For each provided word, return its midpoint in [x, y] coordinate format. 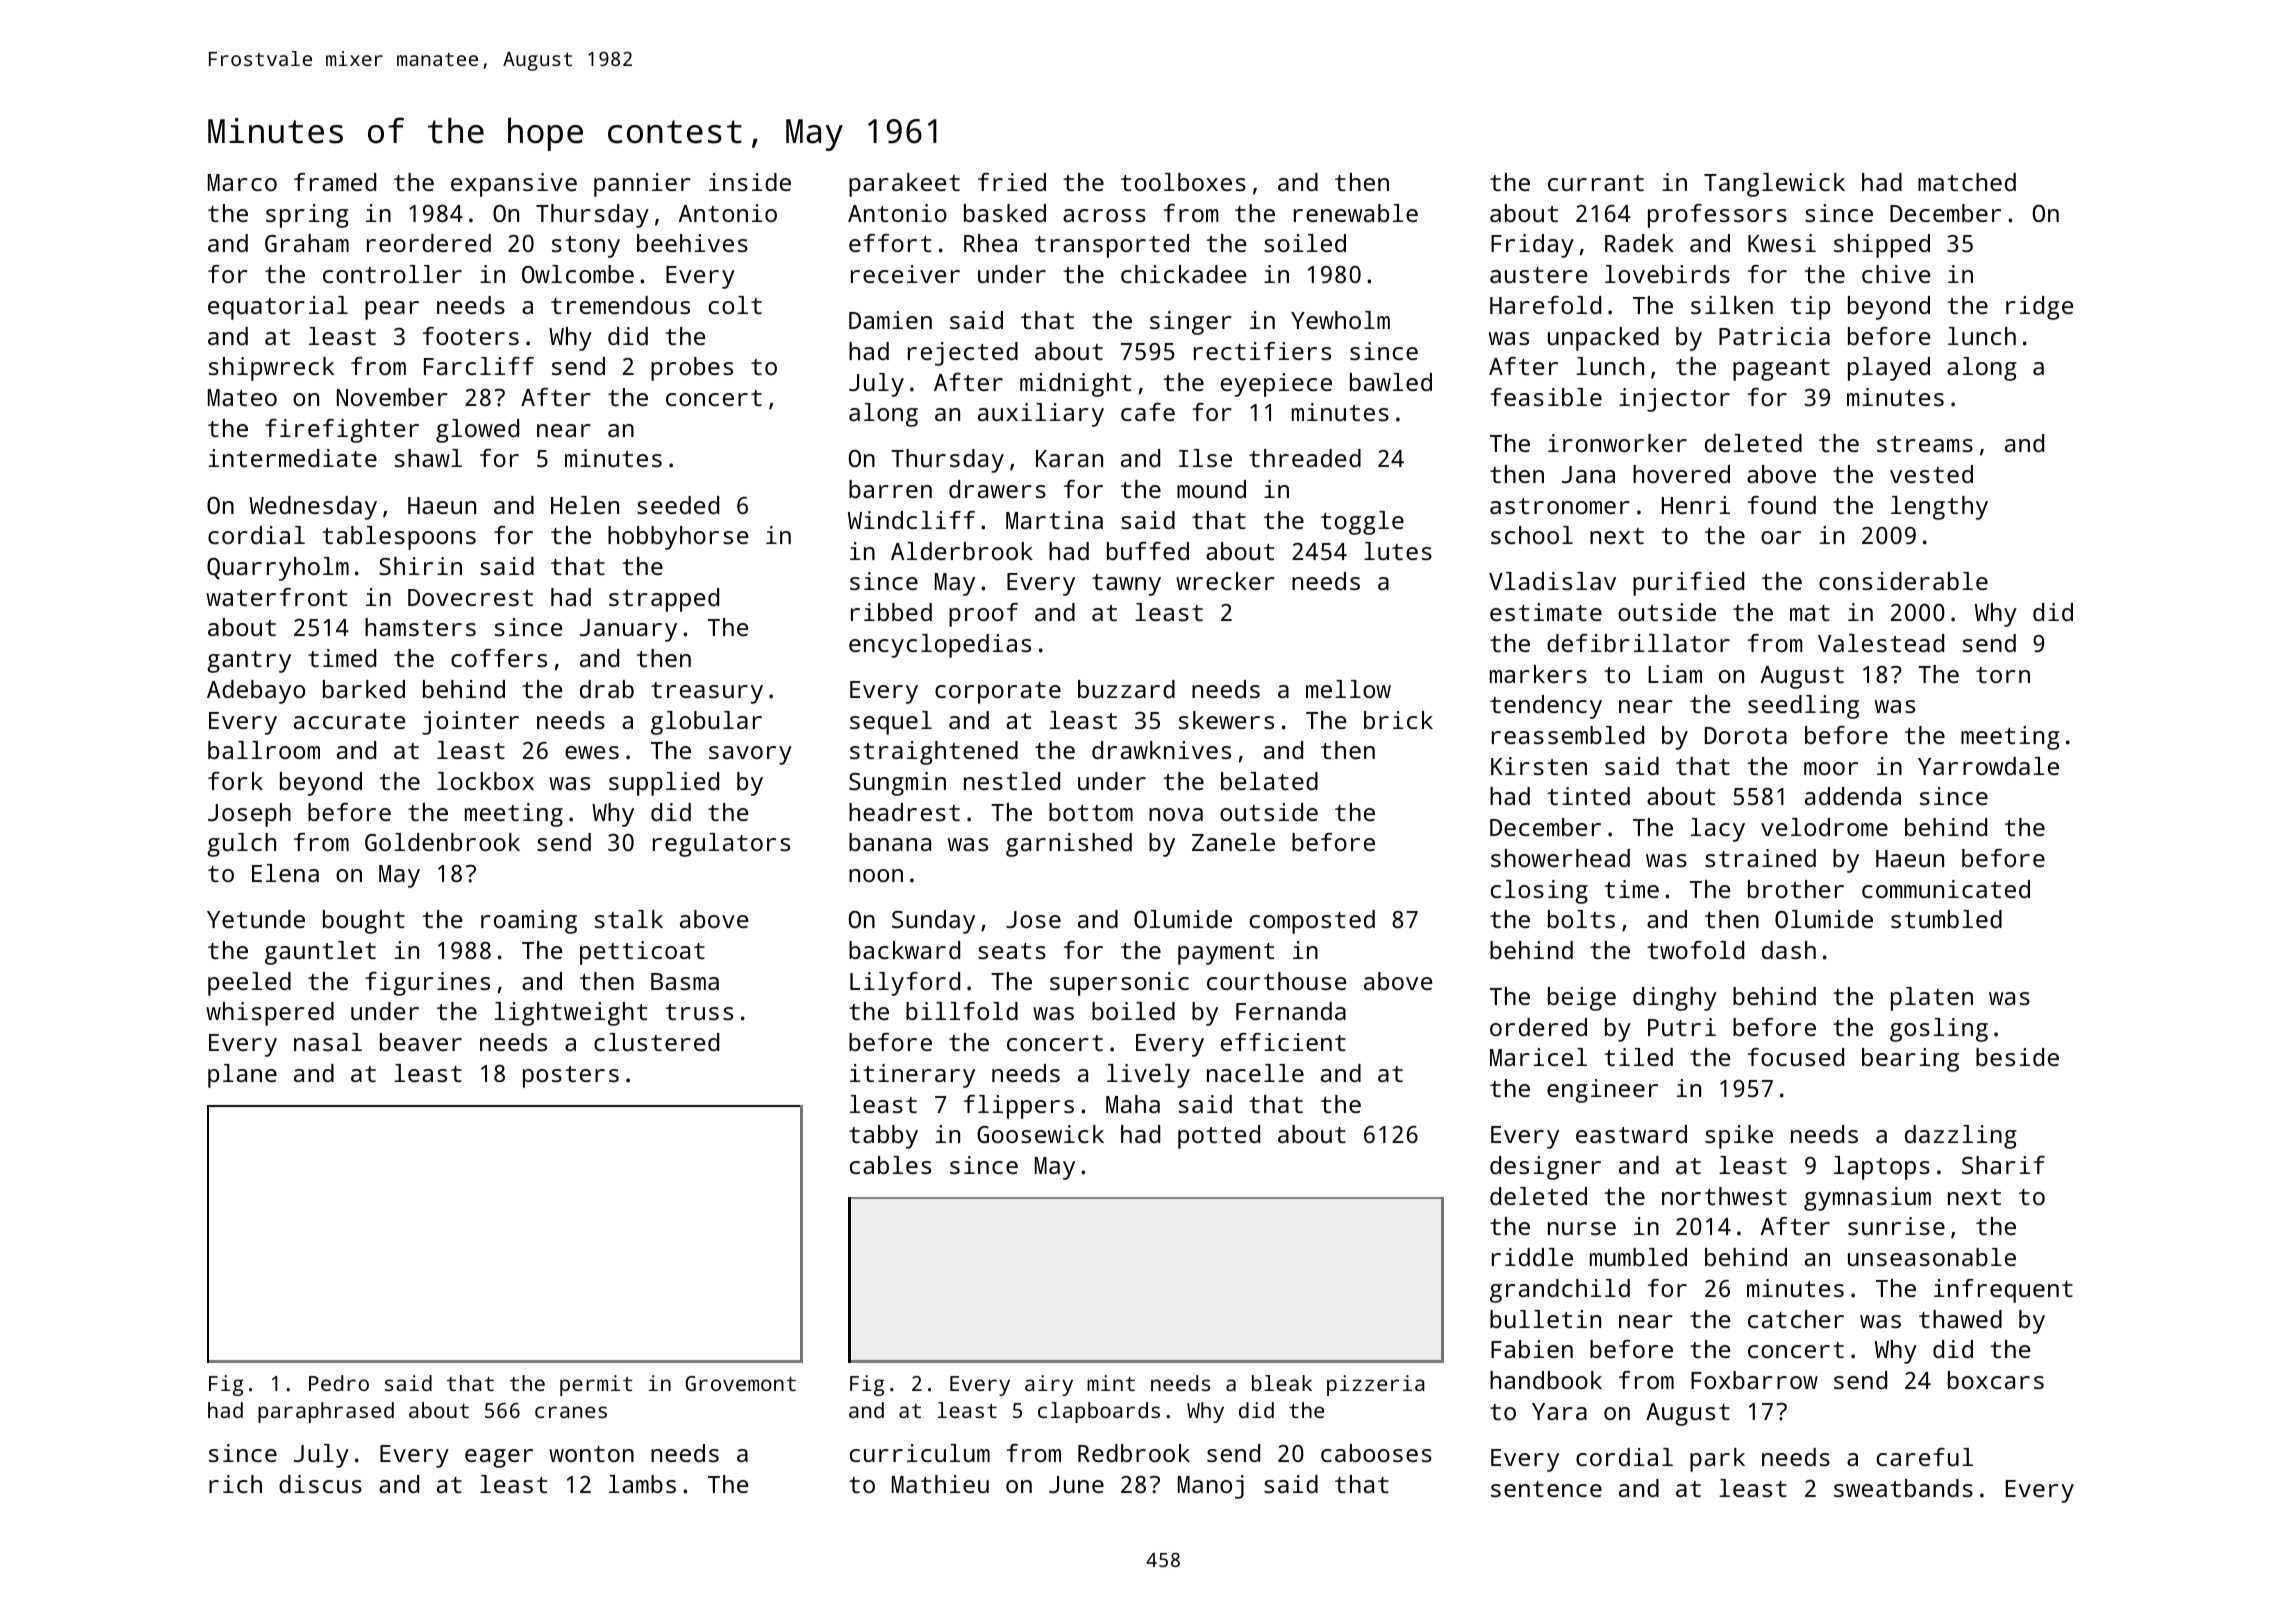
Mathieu [940, 1484]
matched [1967, 182]
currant [1596, 183]
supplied [664, 784]
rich [235, 1484]
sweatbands [1903, 1488]
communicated [1946, 889]
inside [750, 182]
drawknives [1161, 750]
